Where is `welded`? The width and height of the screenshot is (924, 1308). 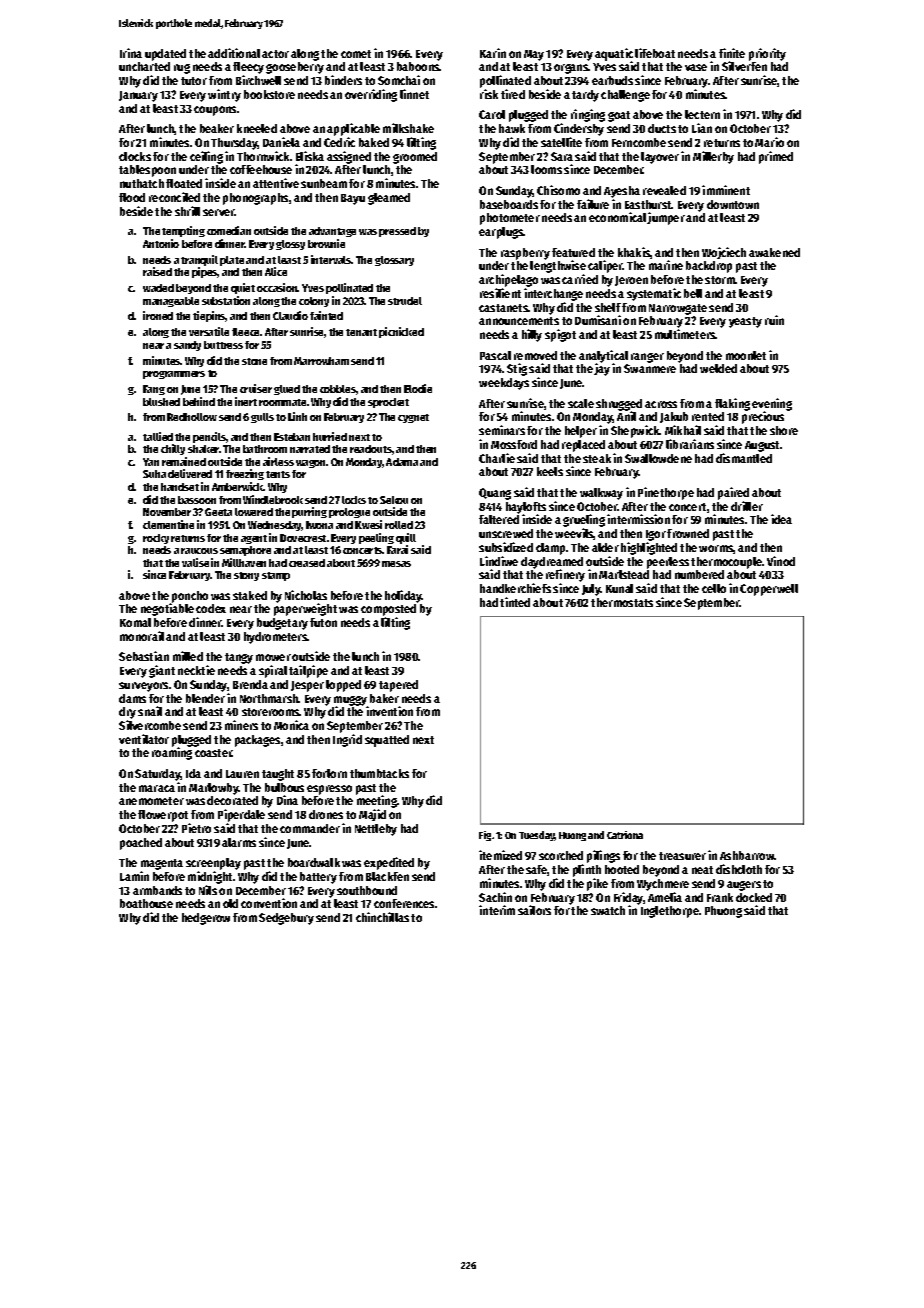
welded is located at coordinates (718, 368).
